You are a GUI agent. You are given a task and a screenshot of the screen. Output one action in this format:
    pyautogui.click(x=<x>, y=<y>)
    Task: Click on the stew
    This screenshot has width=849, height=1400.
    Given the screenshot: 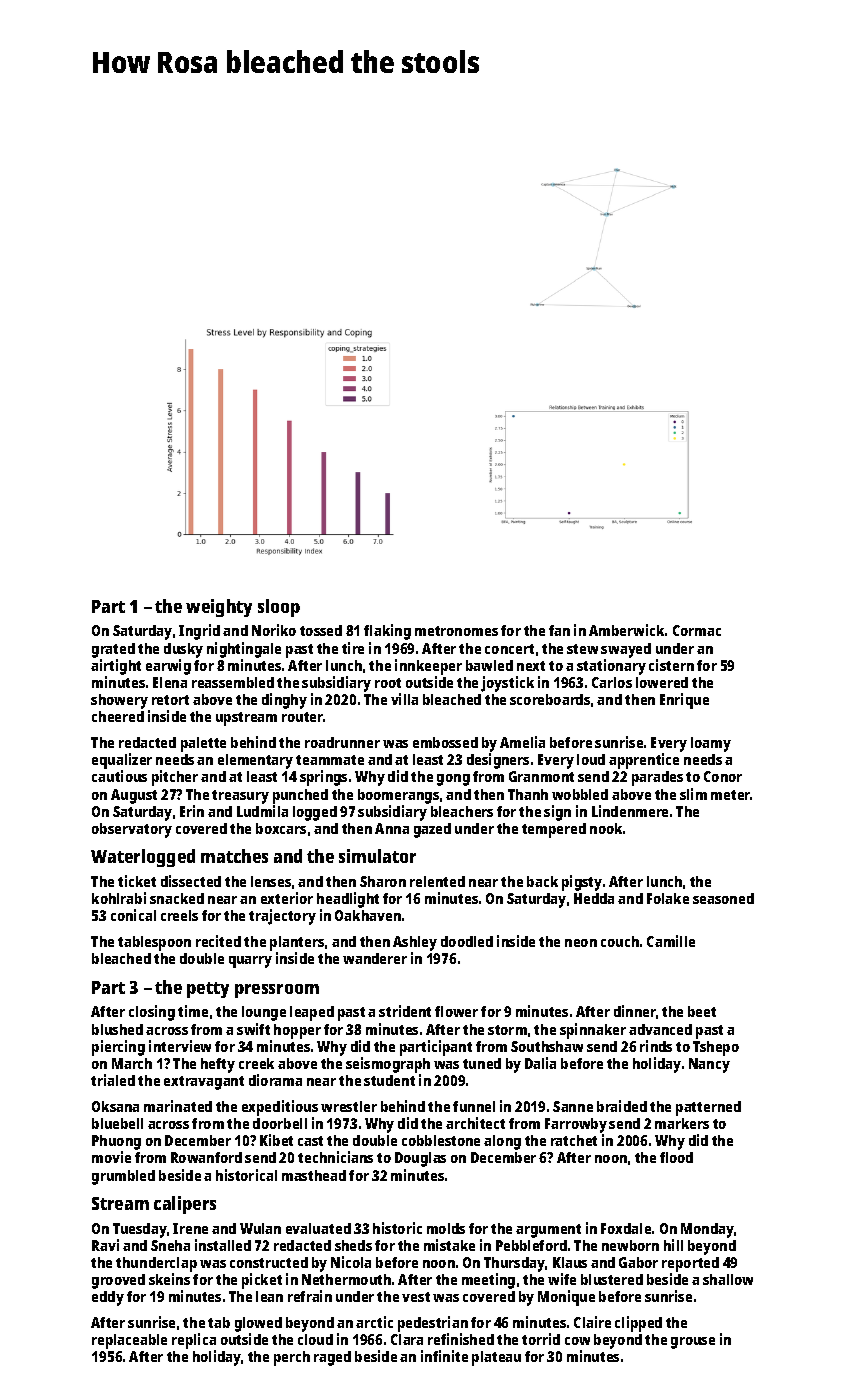 What is the action you would take?
    pyautogui.click(x=582, y=649)
